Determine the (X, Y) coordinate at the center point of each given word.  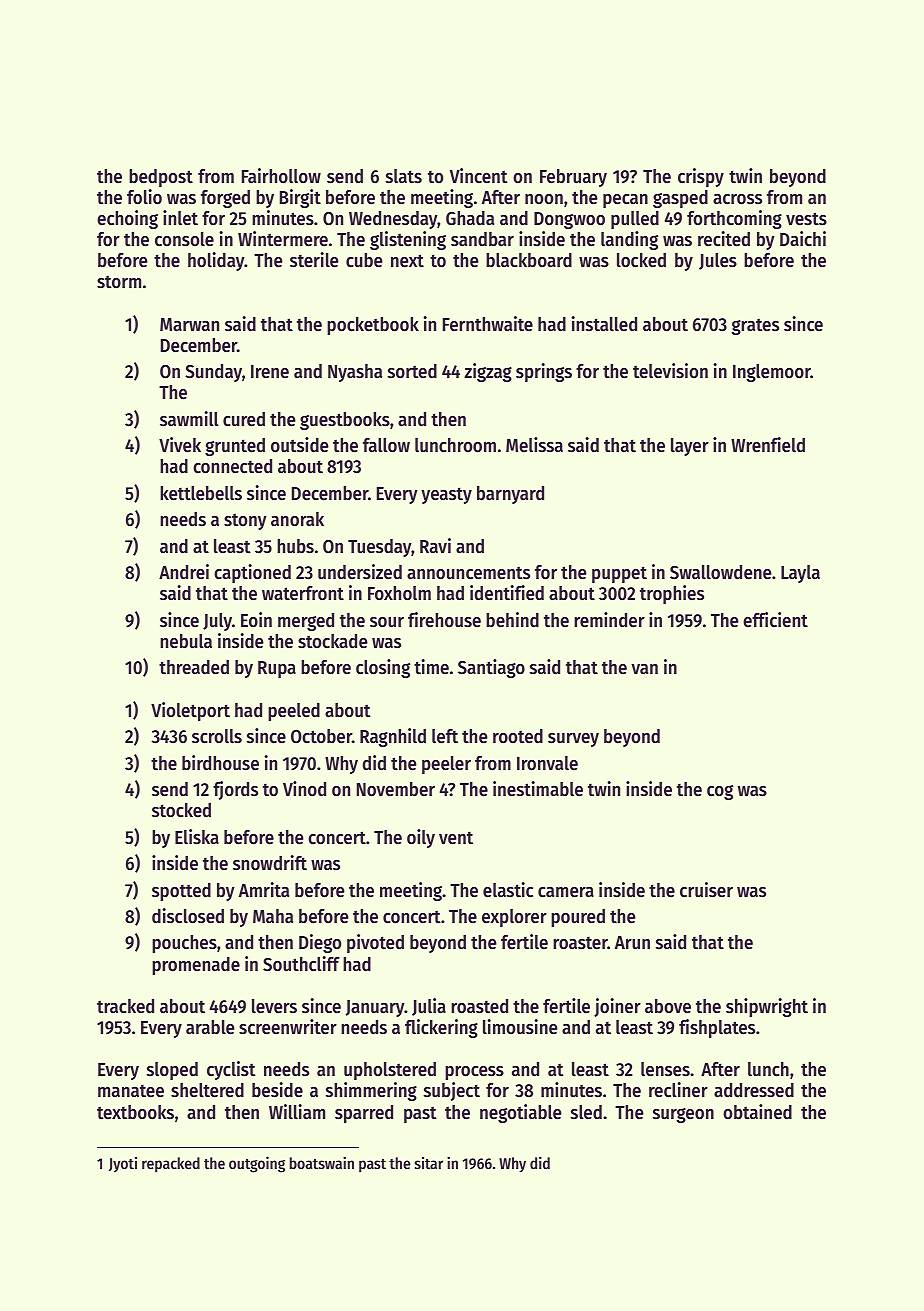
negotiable (520, 1113)
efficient (775, 620)
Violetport (190, 711)
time (431, 666)
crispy (701, 177)
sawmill (189, 418)
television (670, 371)
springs (544, 372)
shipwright (767, 1007)
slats (404, 176)
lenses (665, 1069)
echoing (127, 219)
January (375, 1008)
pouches (184, 944)
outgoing (257, 1164)
